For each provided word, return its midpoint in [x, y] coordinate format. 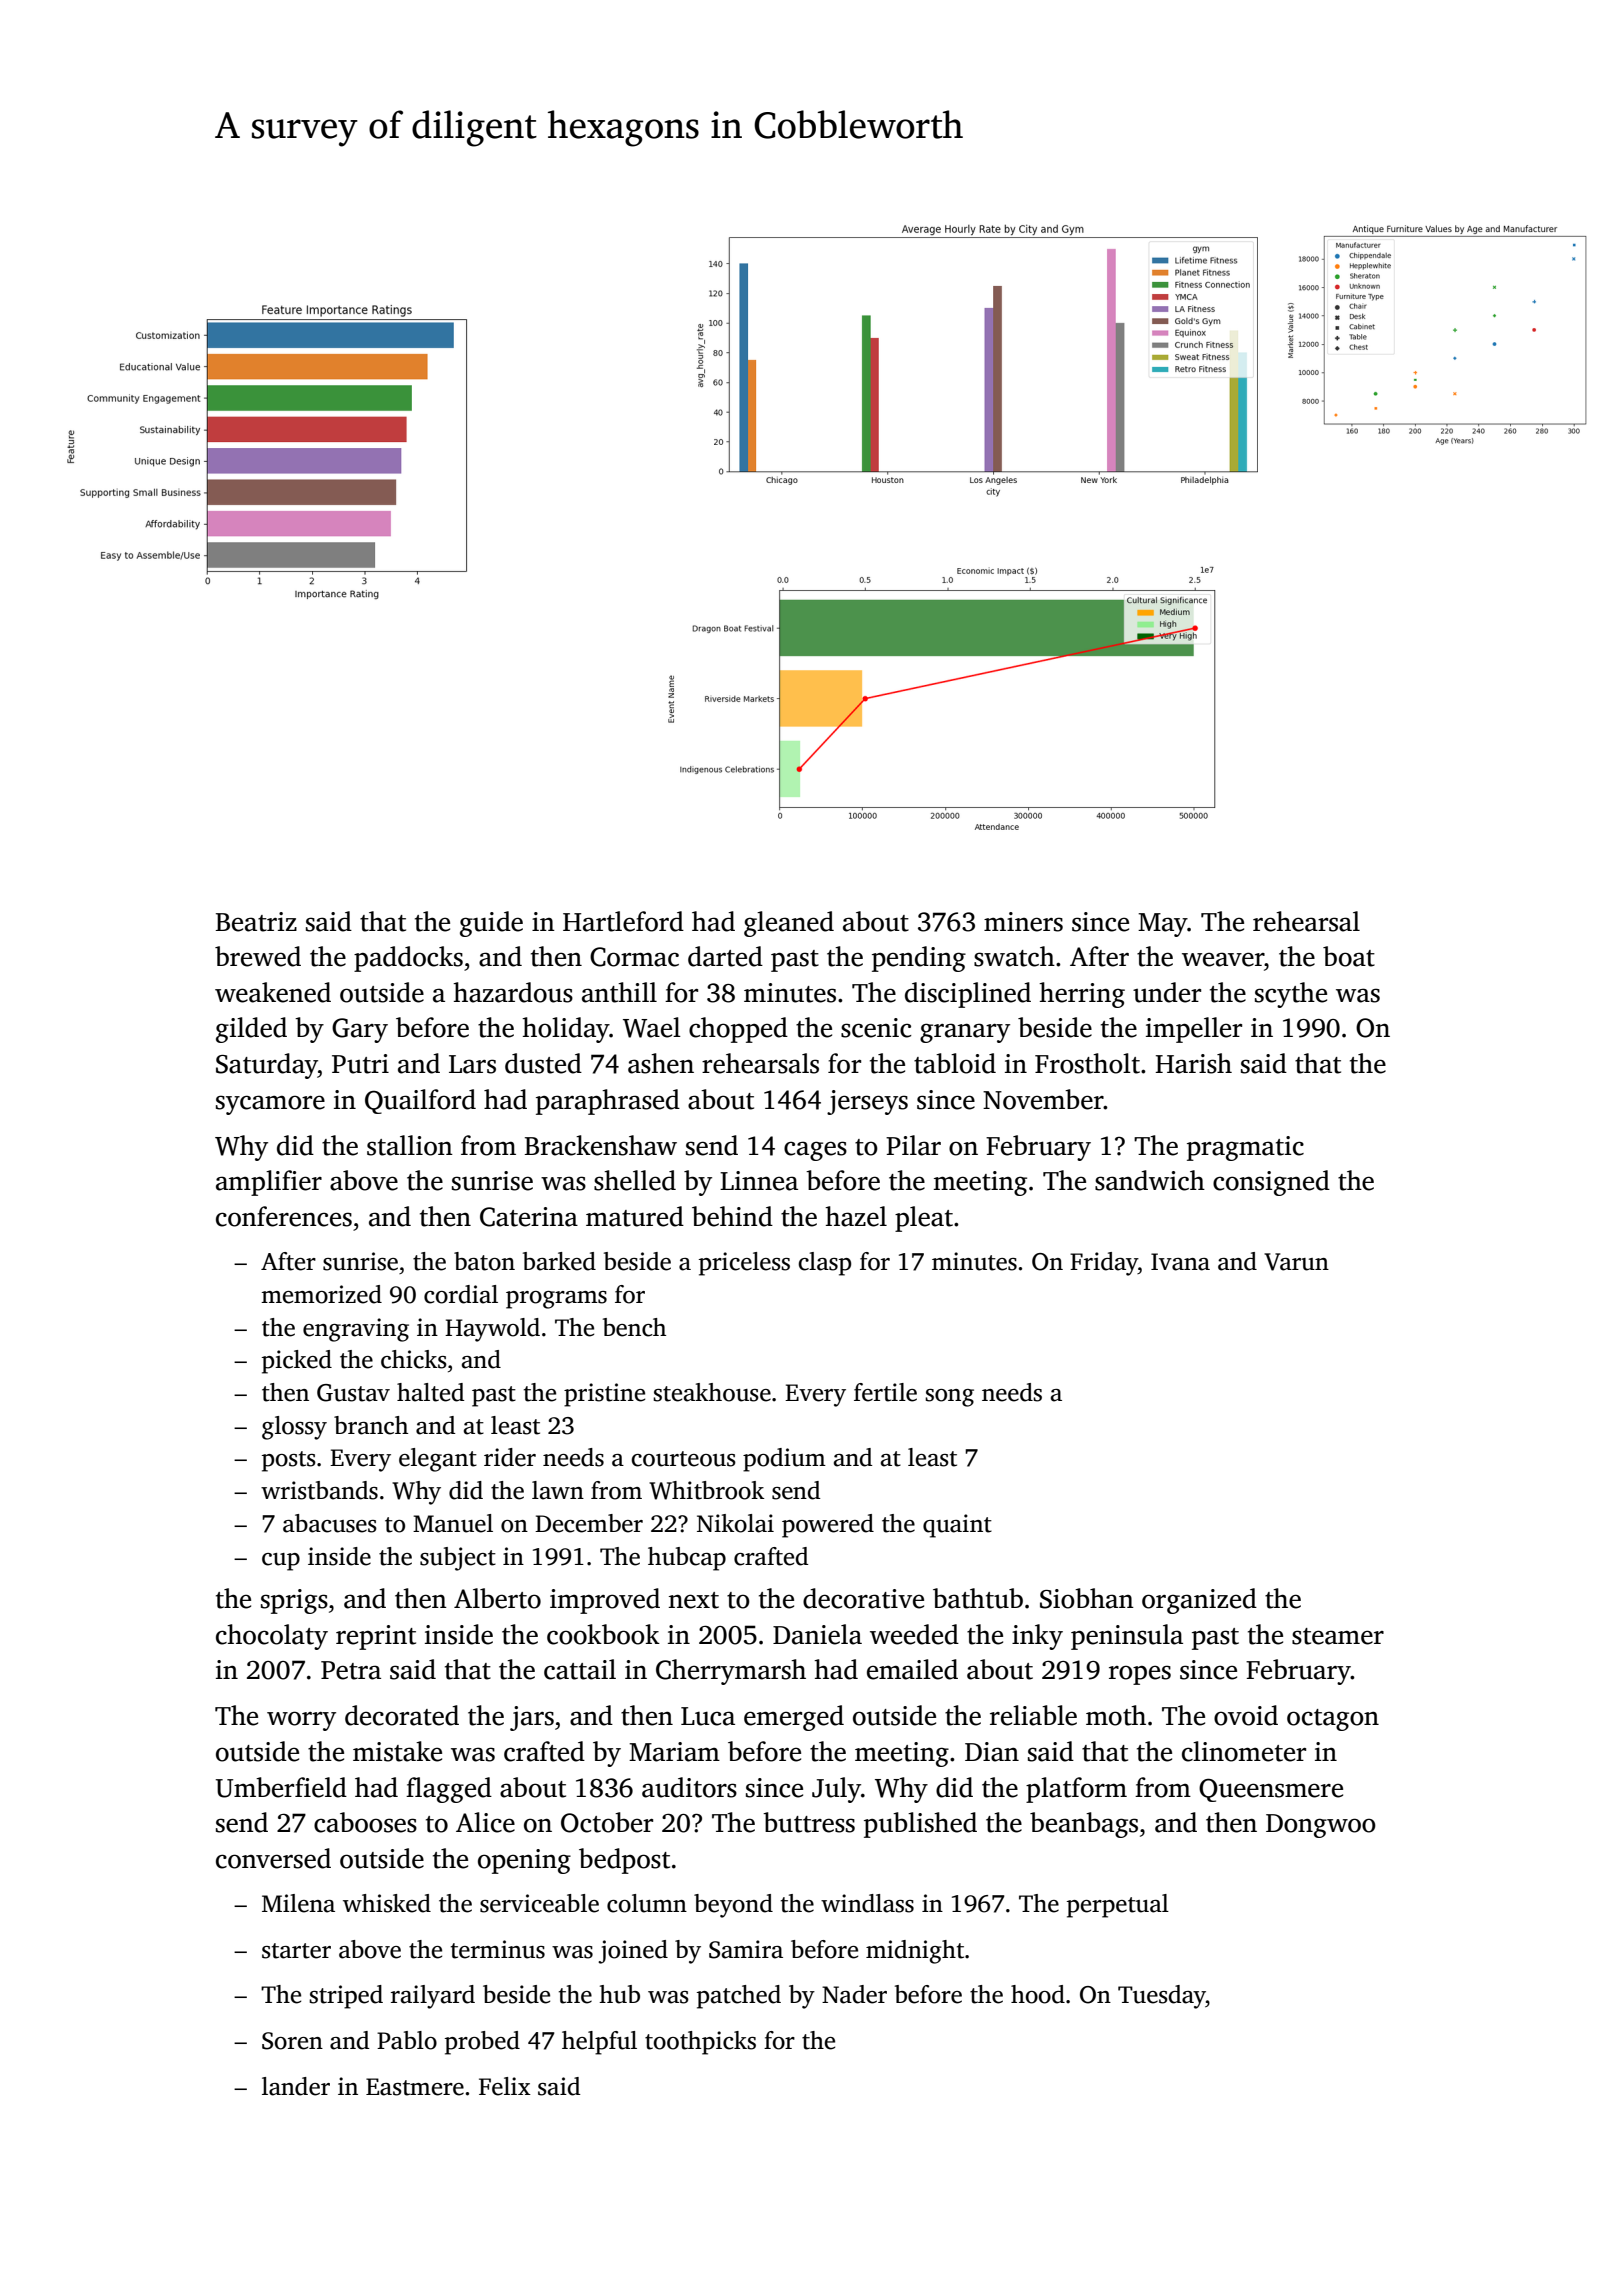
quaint [957, 1526]
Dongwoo [1321, 1826]
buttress [809, 1822]
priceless [744, 1264]
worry [301, 1721]
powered [828, 1526]
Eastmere [415, 2087]
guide [491, 924]
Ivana [1180, 1262]
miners [1023, 922]
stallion [410, 1145]
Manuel [453, 1523]
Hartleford [623, 921]
